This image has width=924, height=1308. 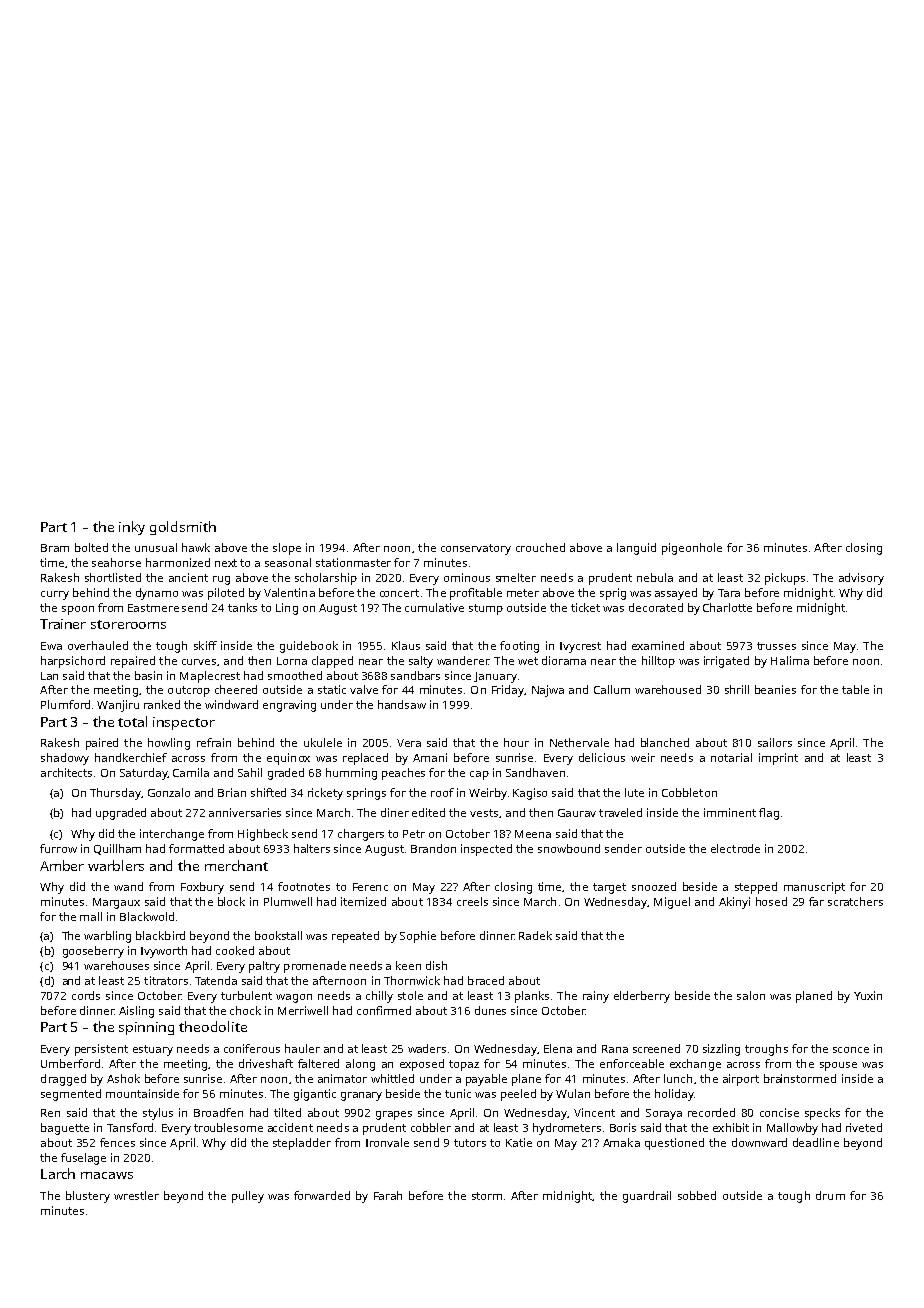 What do you see at coordinates (392, 1078) in the image?
I see `whittled` at bounding box center [392, 1078].
